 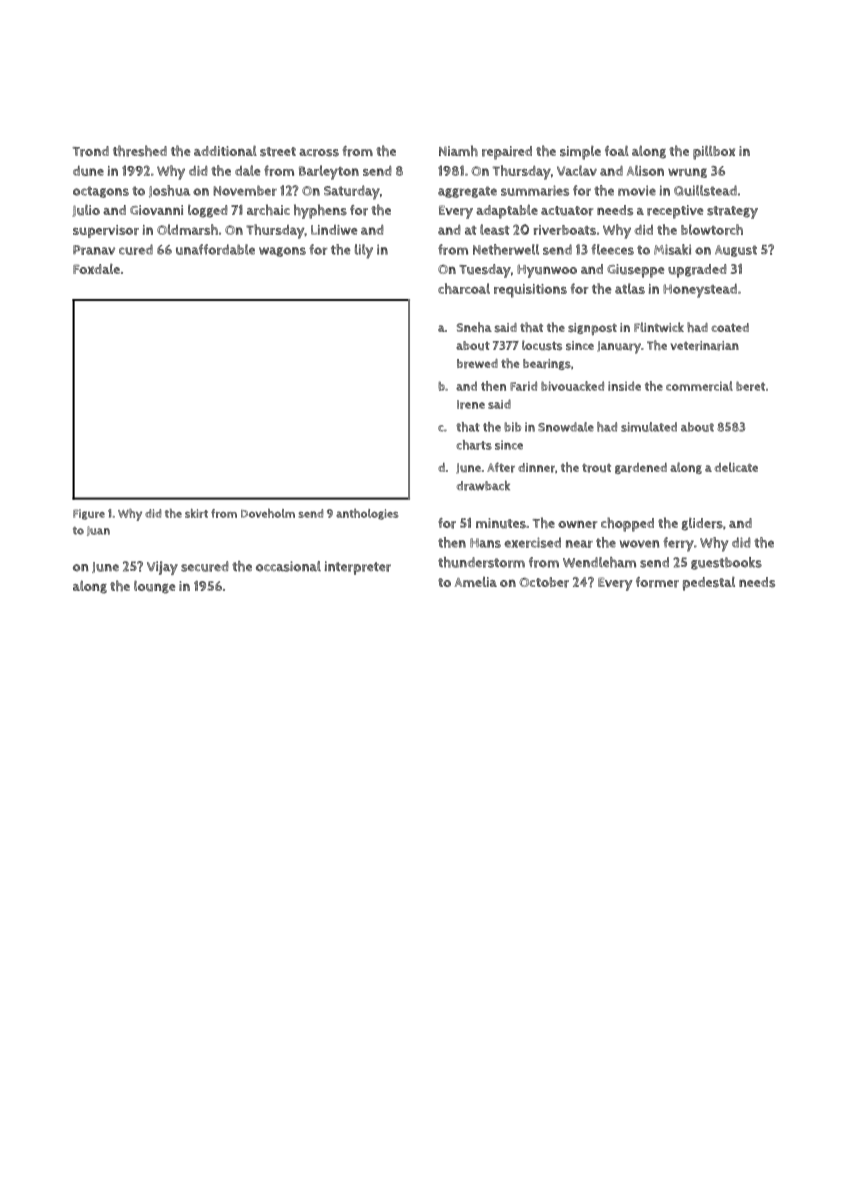 I want to click on bib, so click(x=512, y=427).
